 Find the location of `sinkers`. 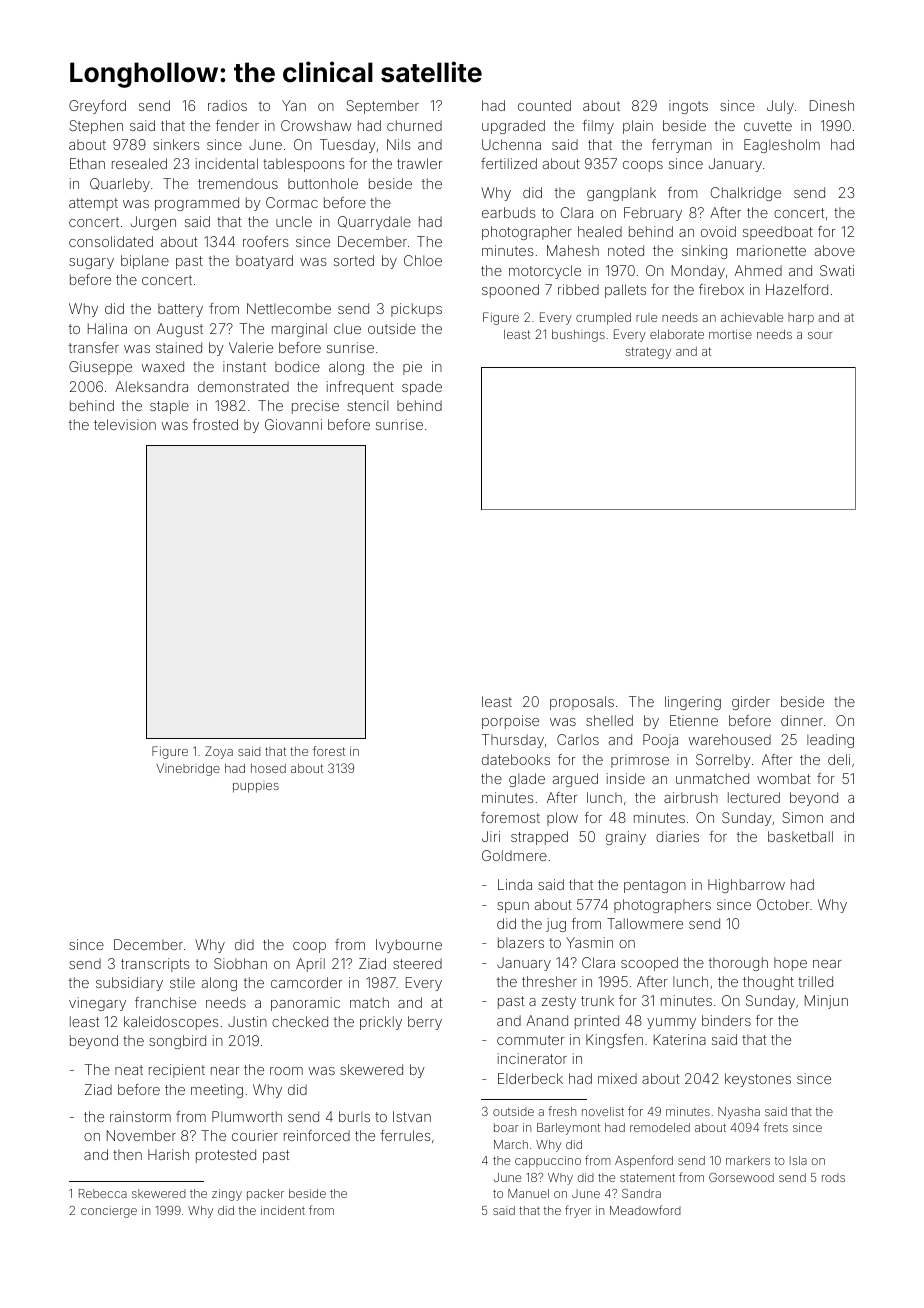

sinkers is located at coordinates (176, 144).
